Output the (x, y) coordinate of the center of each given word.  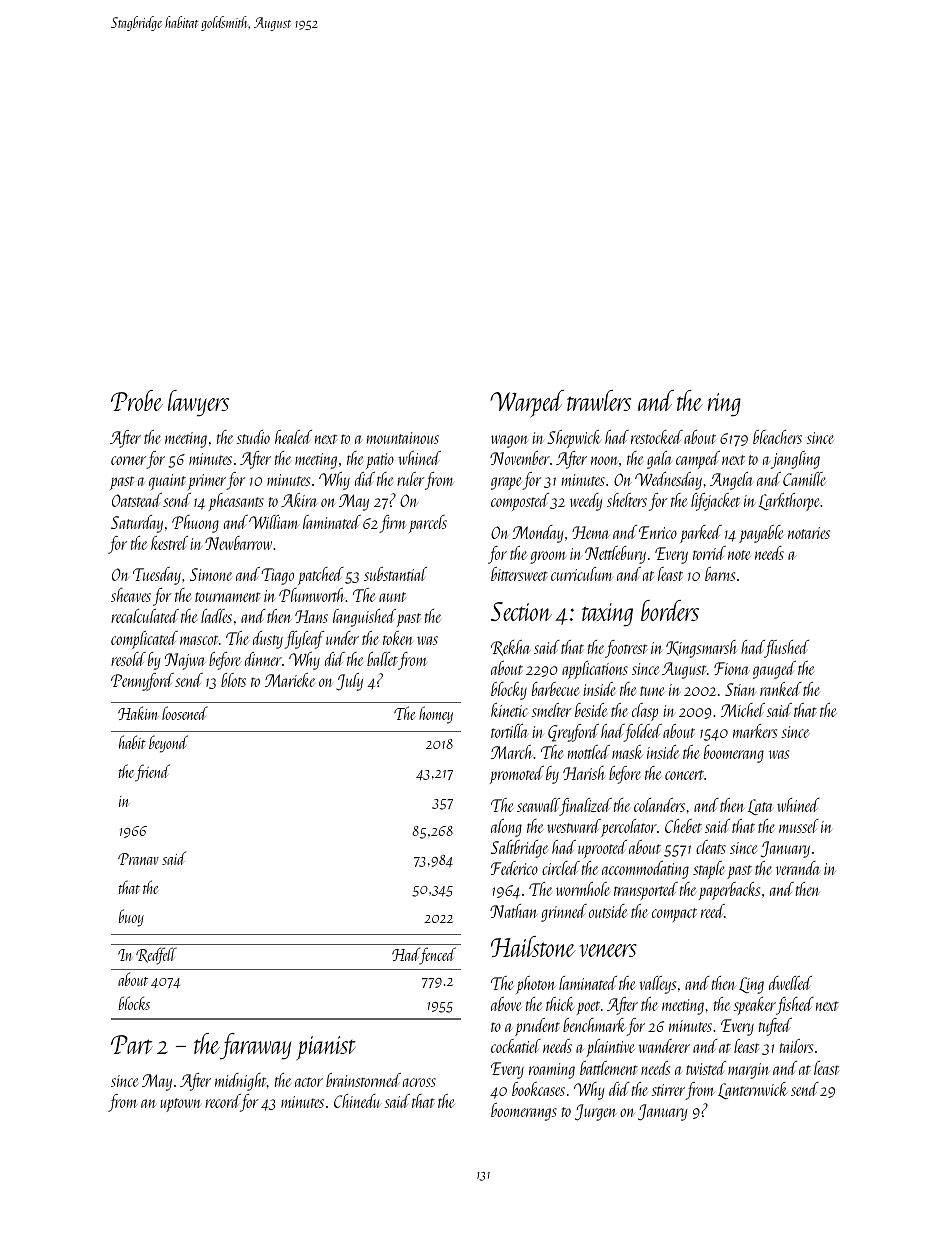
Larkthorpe (790, 502)
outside (608, 911)
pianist (326, 1048)
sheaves (131, 595)
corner (128, 460)
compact (674, 915)
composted (520, 502)
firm (392, 524)
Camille (804, 479)
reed (713, 911)
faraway (255, 1046)
